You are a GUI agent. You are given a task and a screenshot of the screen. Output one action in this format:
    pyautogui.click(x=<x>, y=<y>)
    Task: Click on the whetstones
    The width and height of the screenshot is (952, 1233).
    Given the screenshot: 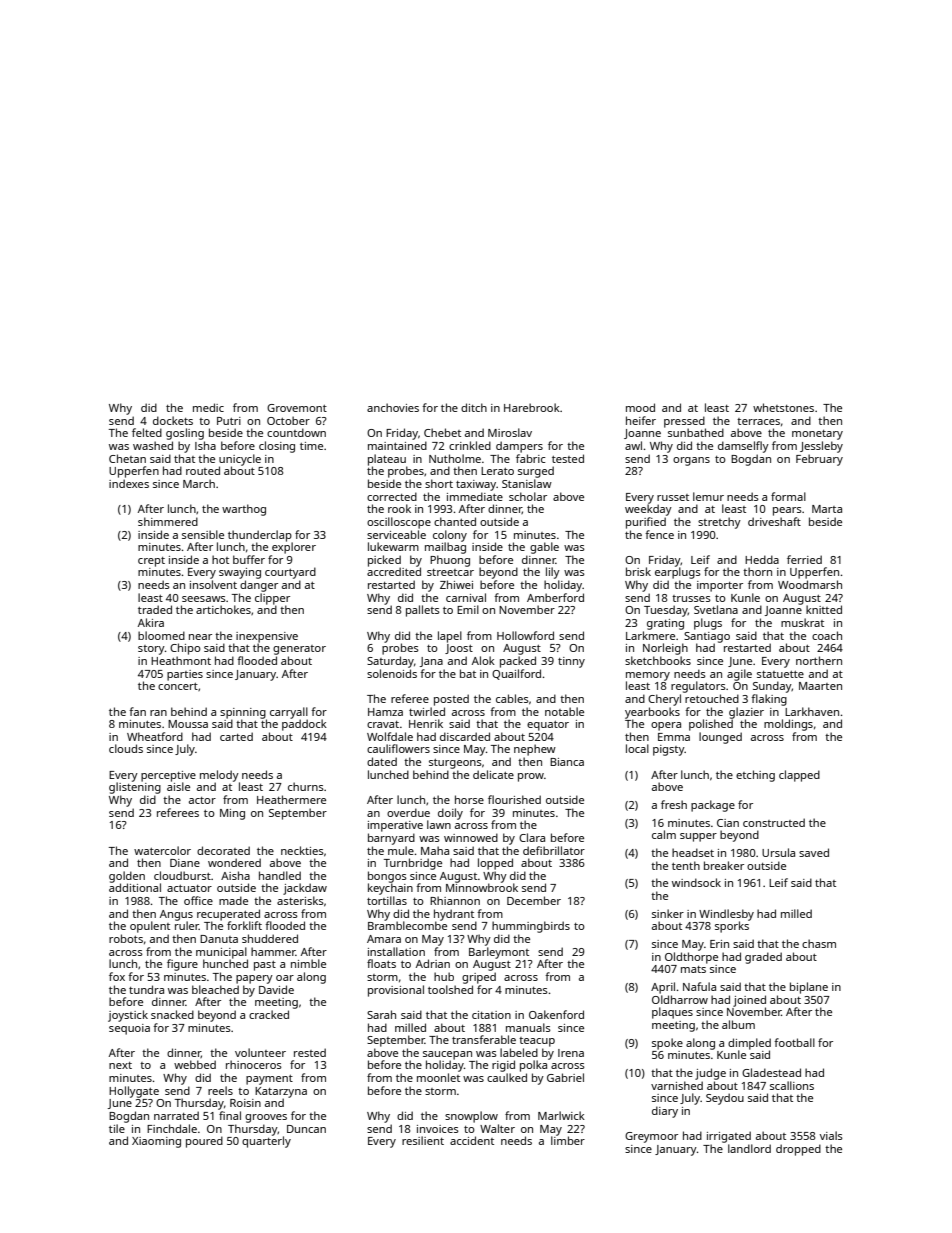 What is the action you would take?
    pyautogui.click(x=783, y=407)
